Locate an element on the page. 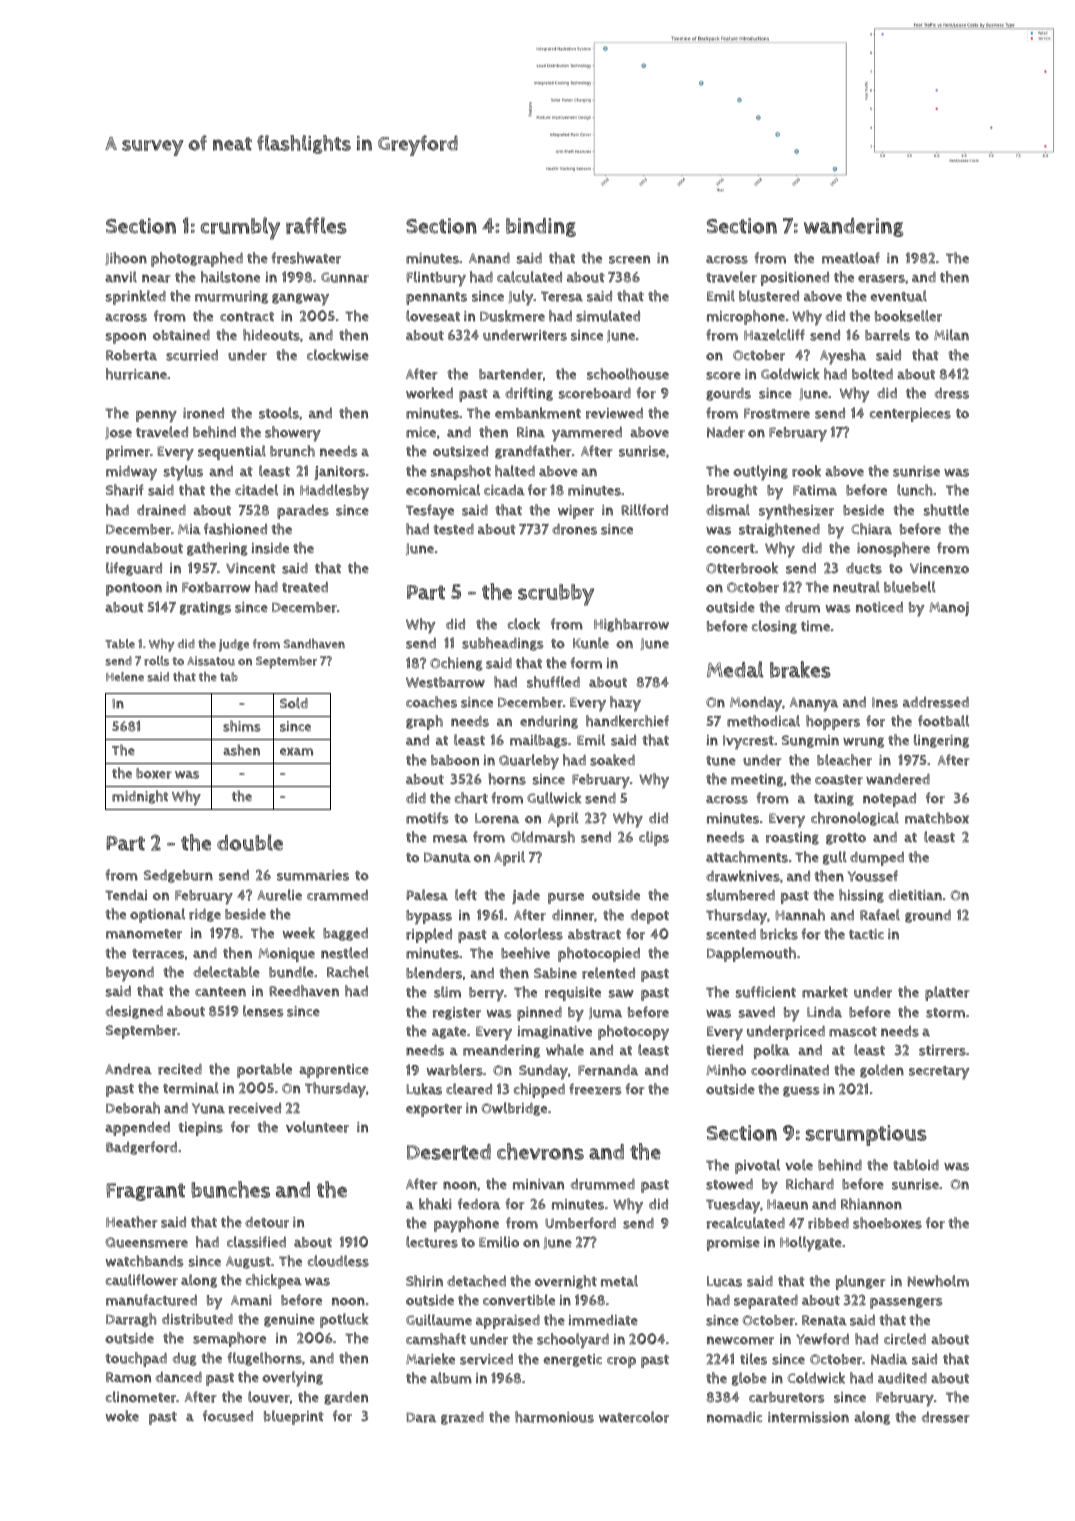 This image has height=1521, width=1075. gangway is located at coordinates (300, 299).
